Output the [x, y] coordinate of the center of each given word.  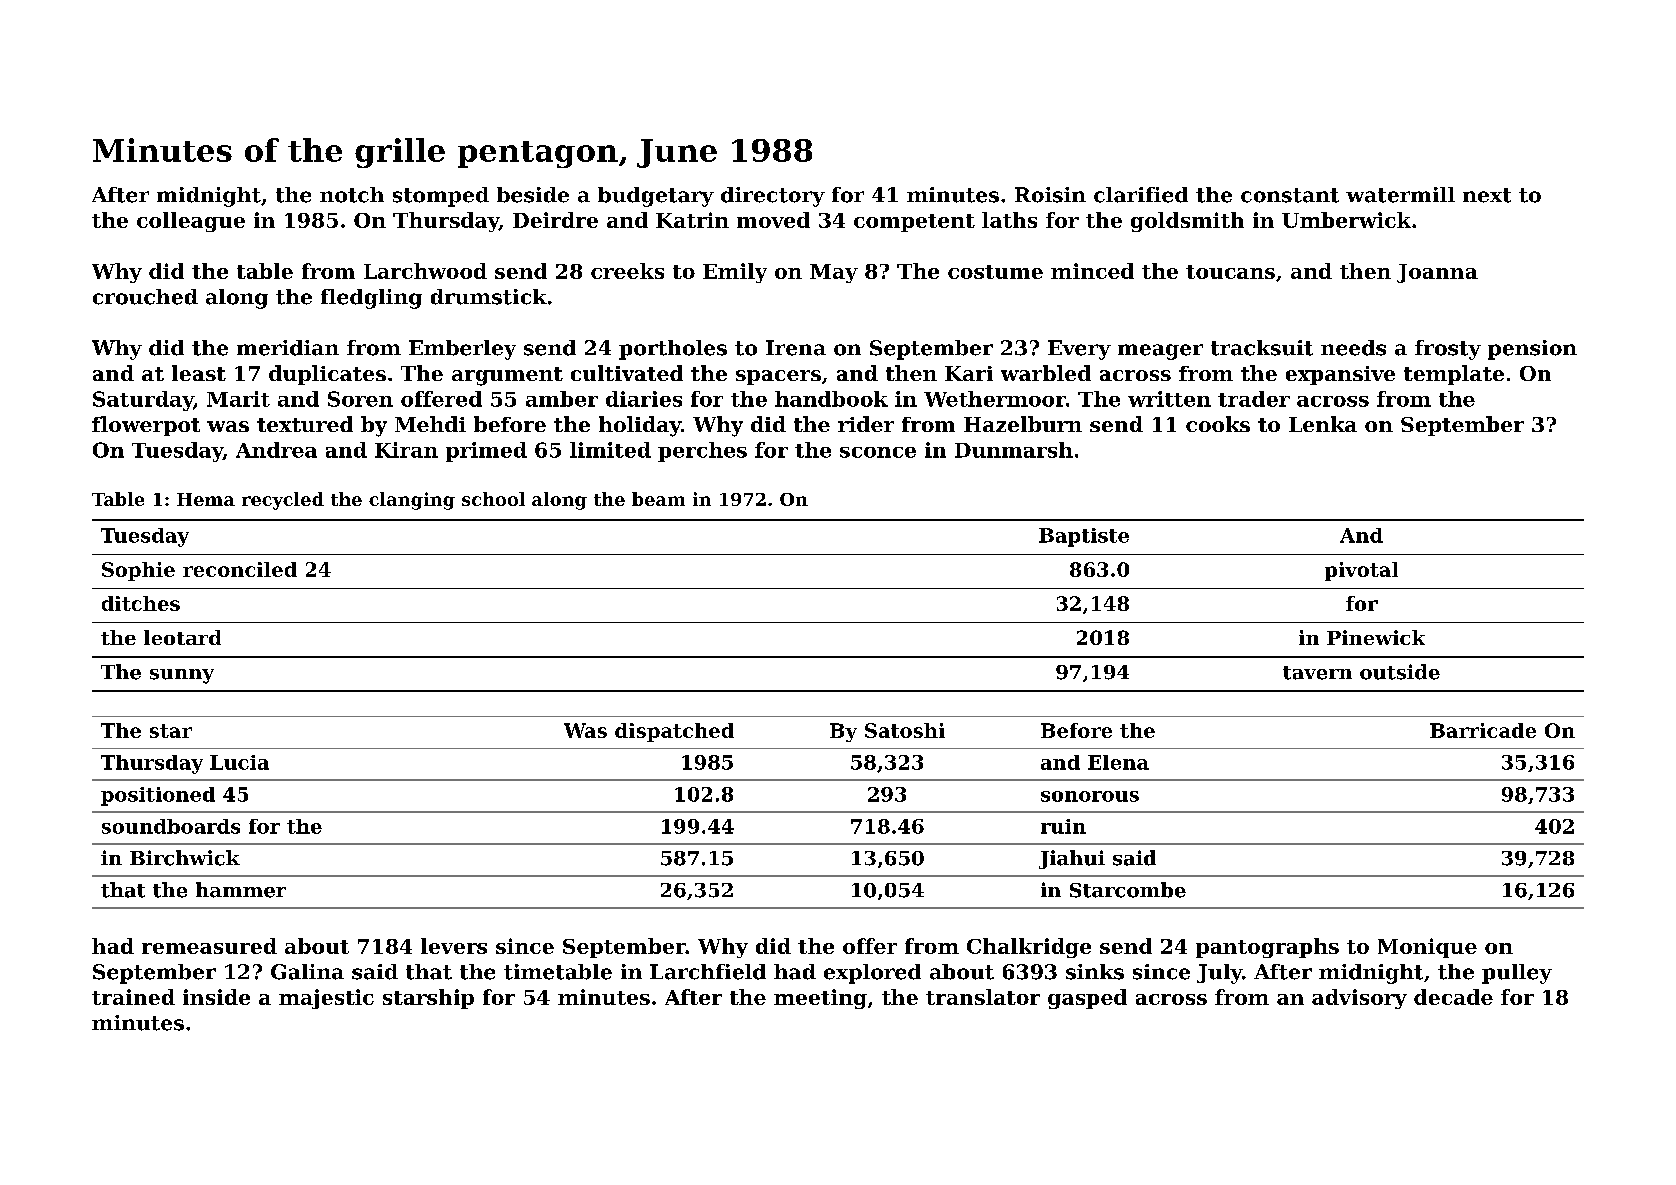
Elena [1118, 762]
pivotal [1361, 571]
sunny [182, 676]
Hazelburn [1023, 424]
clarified [1141, 195]
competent [914, 223]
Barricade [1483, 730]
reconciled [240, 569]
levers [454, 946]
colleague [191, 222]
